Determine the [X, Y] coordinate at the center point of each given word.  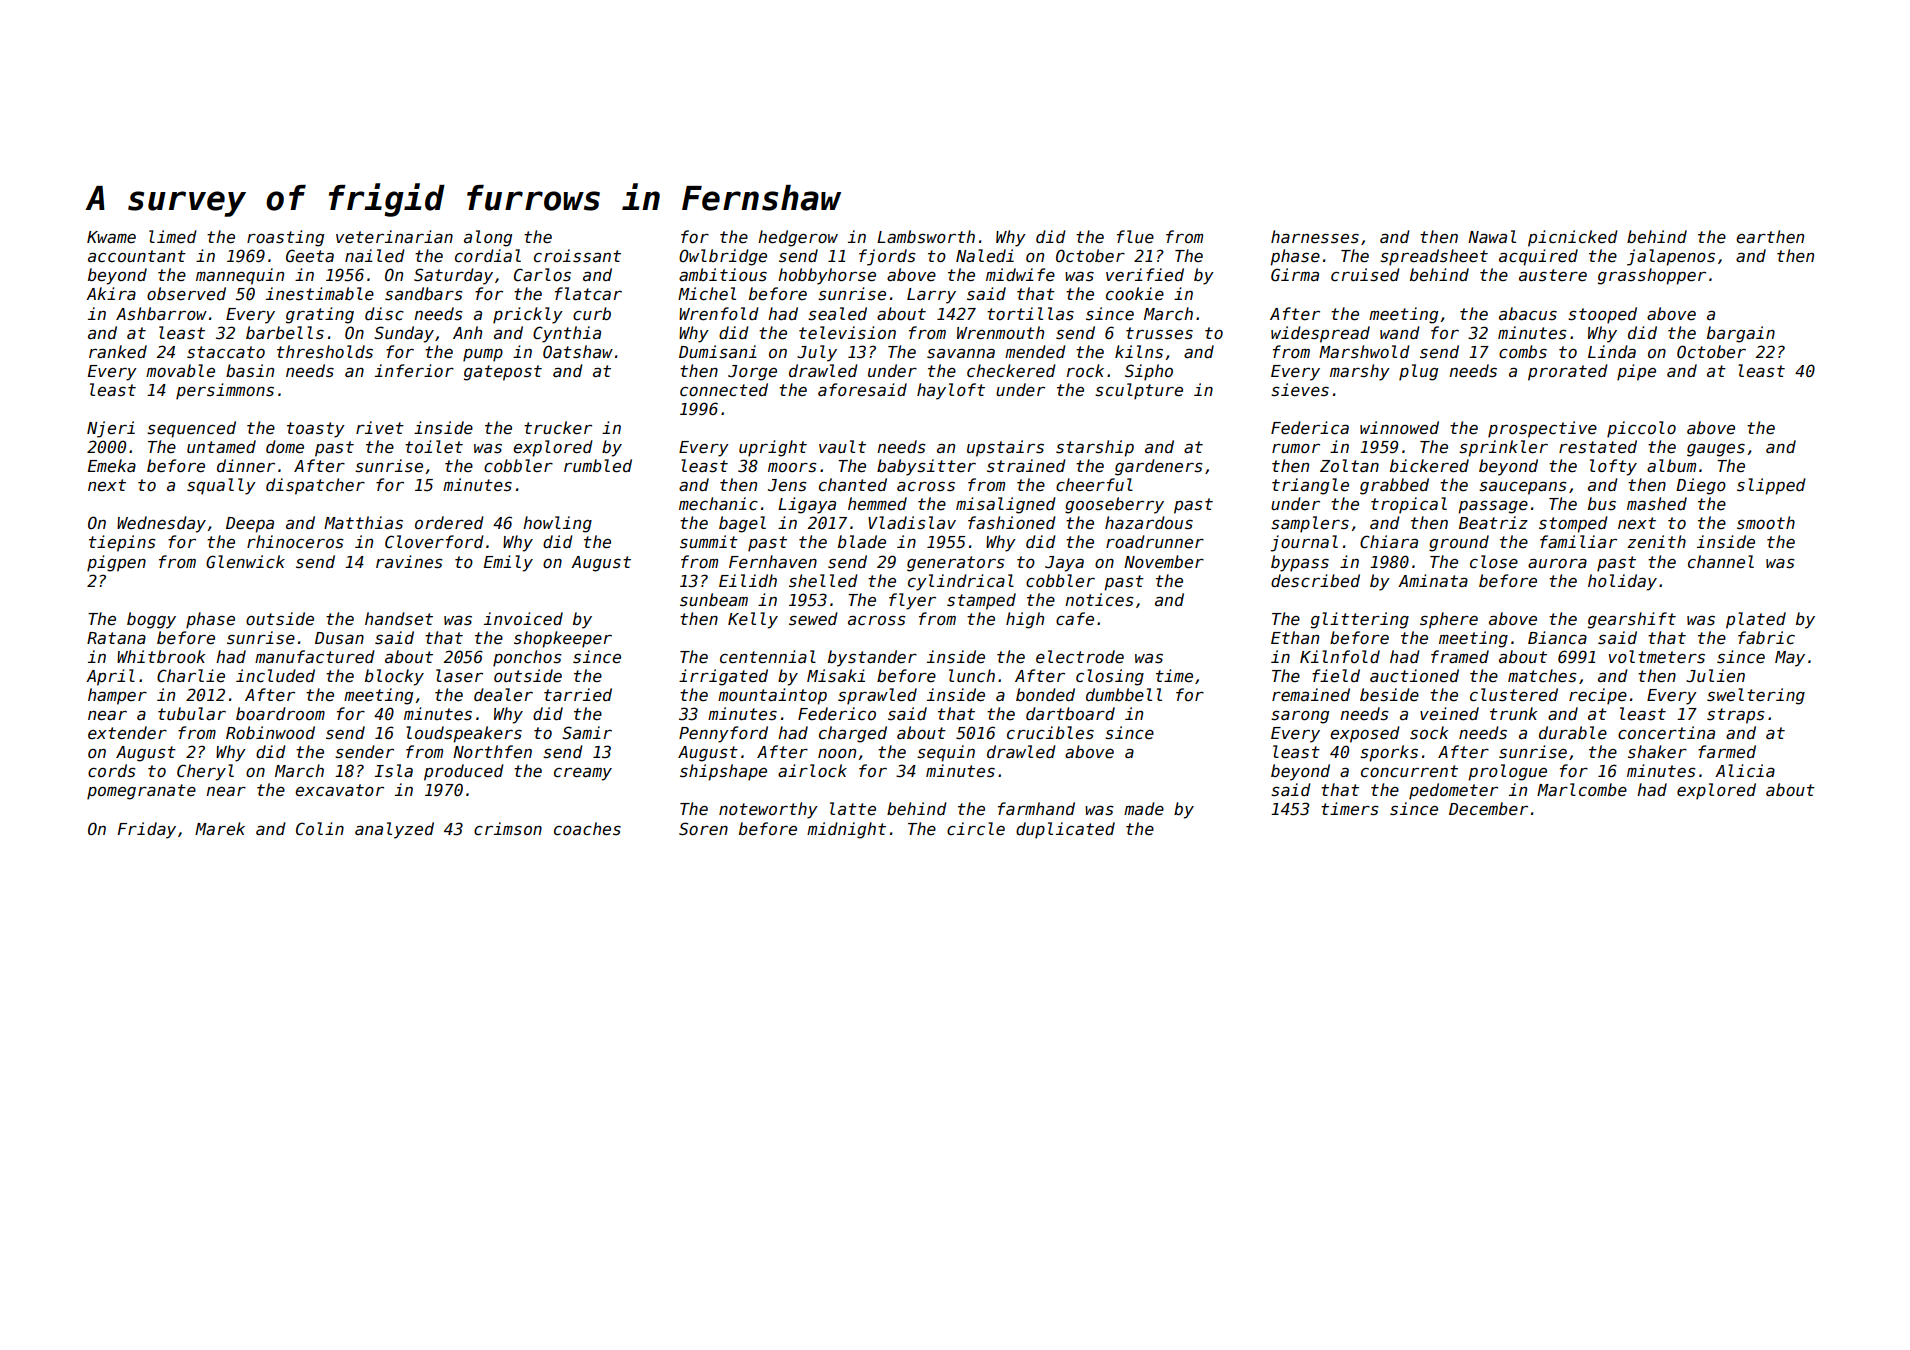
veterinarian [394, 236]
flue [1135, 236]
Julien [1715, 675]
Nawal [1492, 236]
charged [853, 734]
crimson [508, 828]
